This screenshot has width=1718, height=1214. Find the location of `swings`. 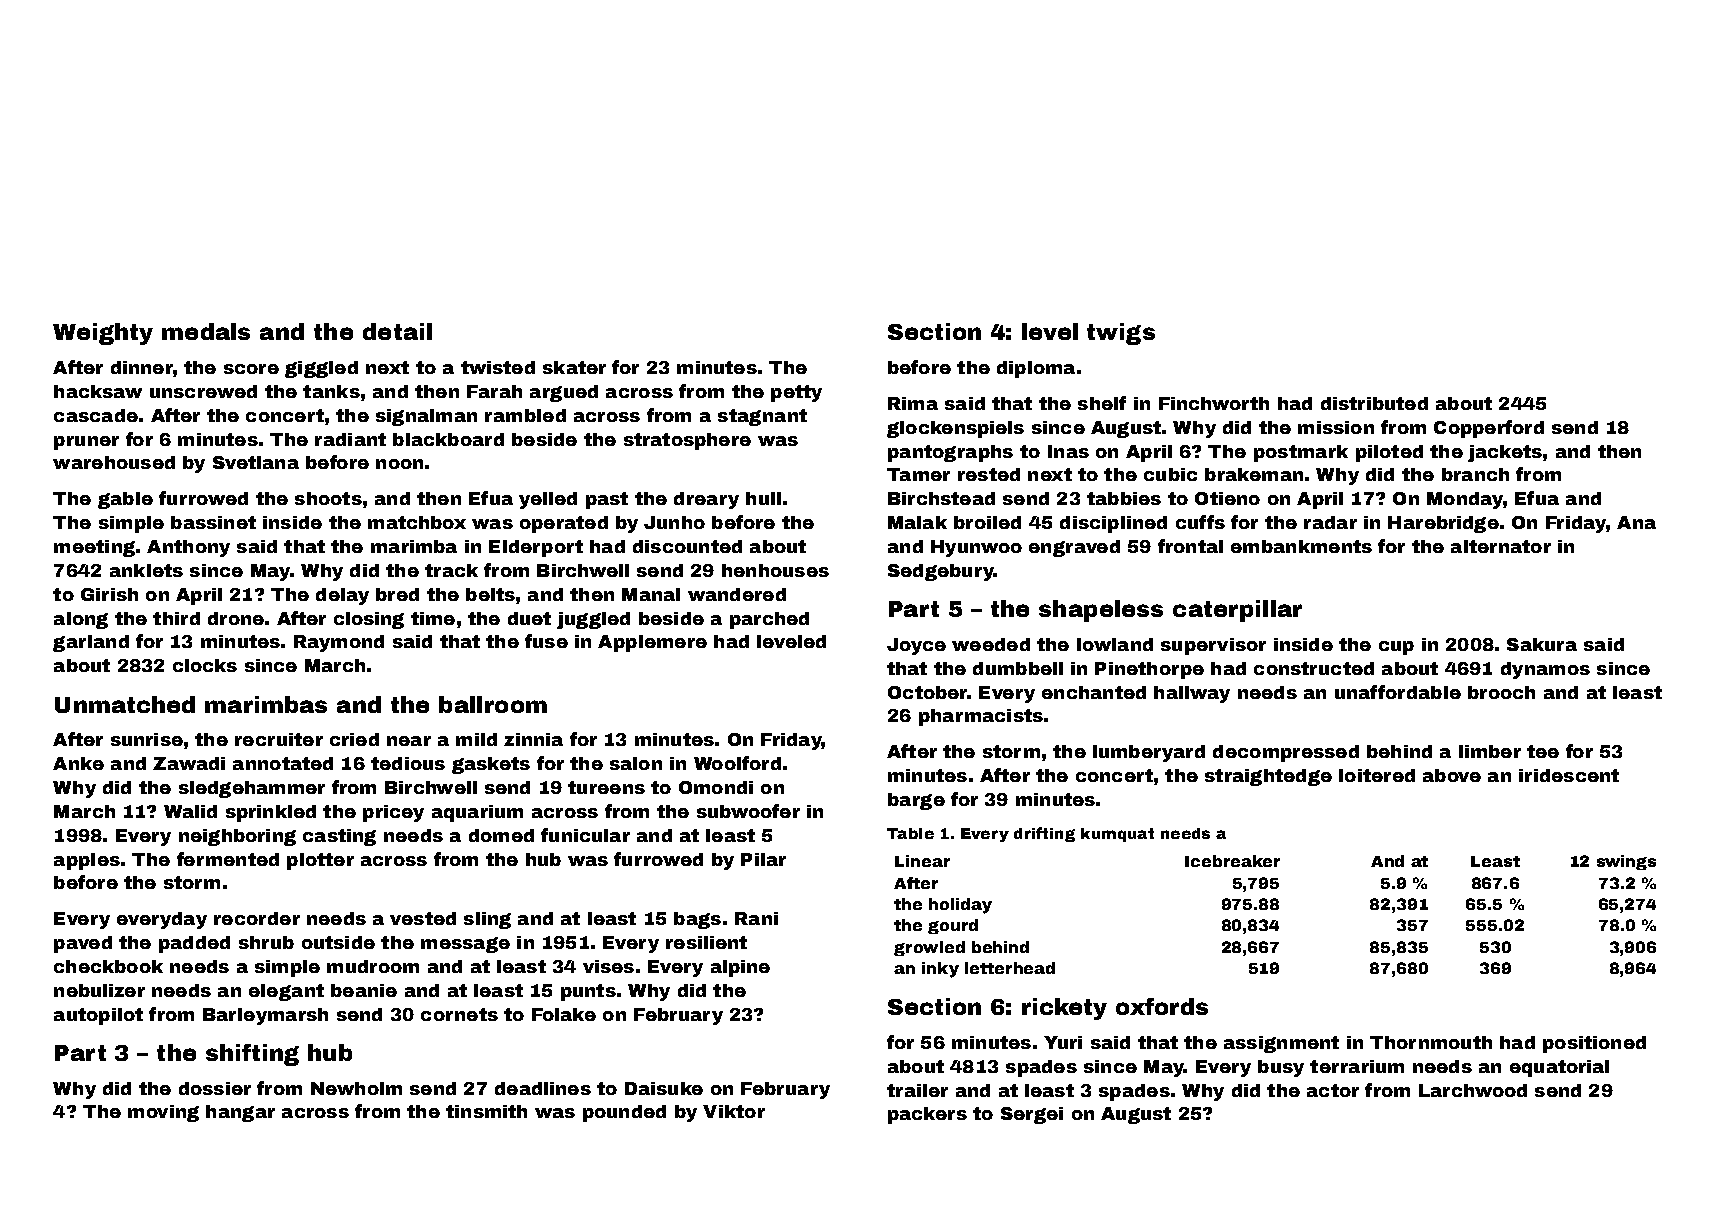

swings is located at coordinates (1626, 862).
